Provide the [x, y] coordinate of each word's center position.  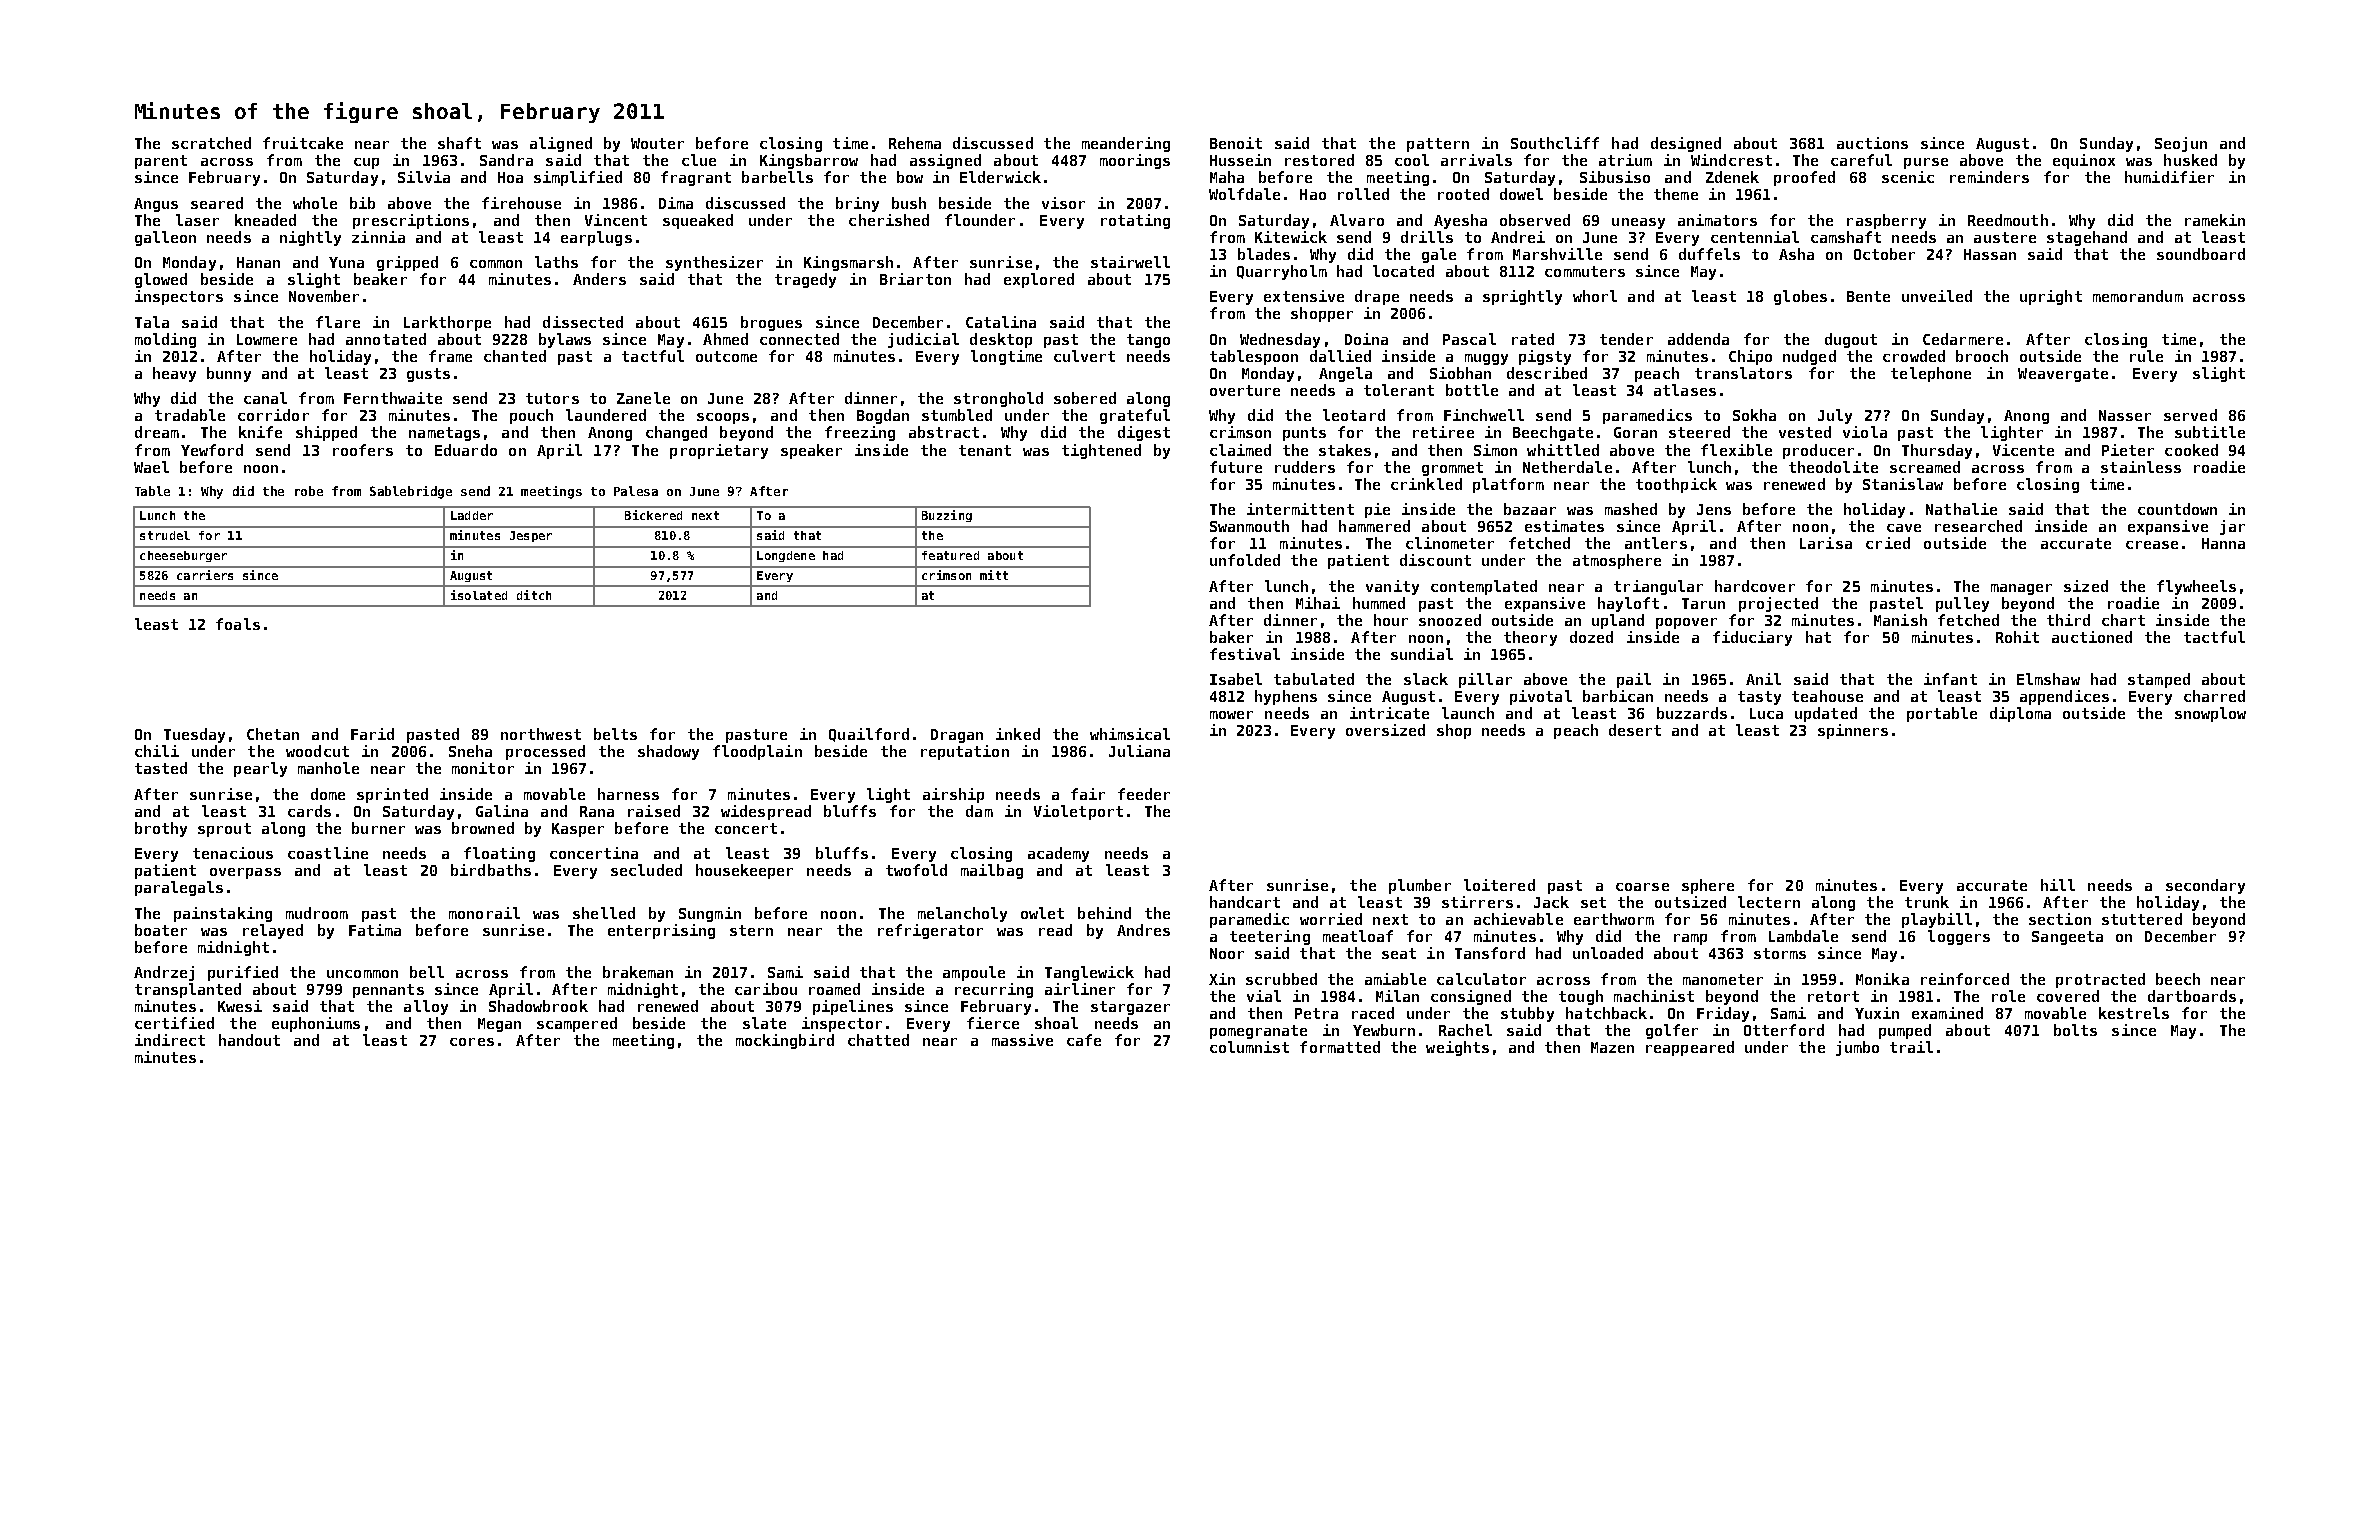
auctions [1872, 143]
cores [472, 1042]
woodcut [317, 751]
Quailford [869, 735]
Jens [1714, 509]
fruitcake [303, 143]
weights [1457, 1048]
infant [1950, 679]
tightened [1101, 451]
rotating [1135, 221]
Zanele [643, 398]
